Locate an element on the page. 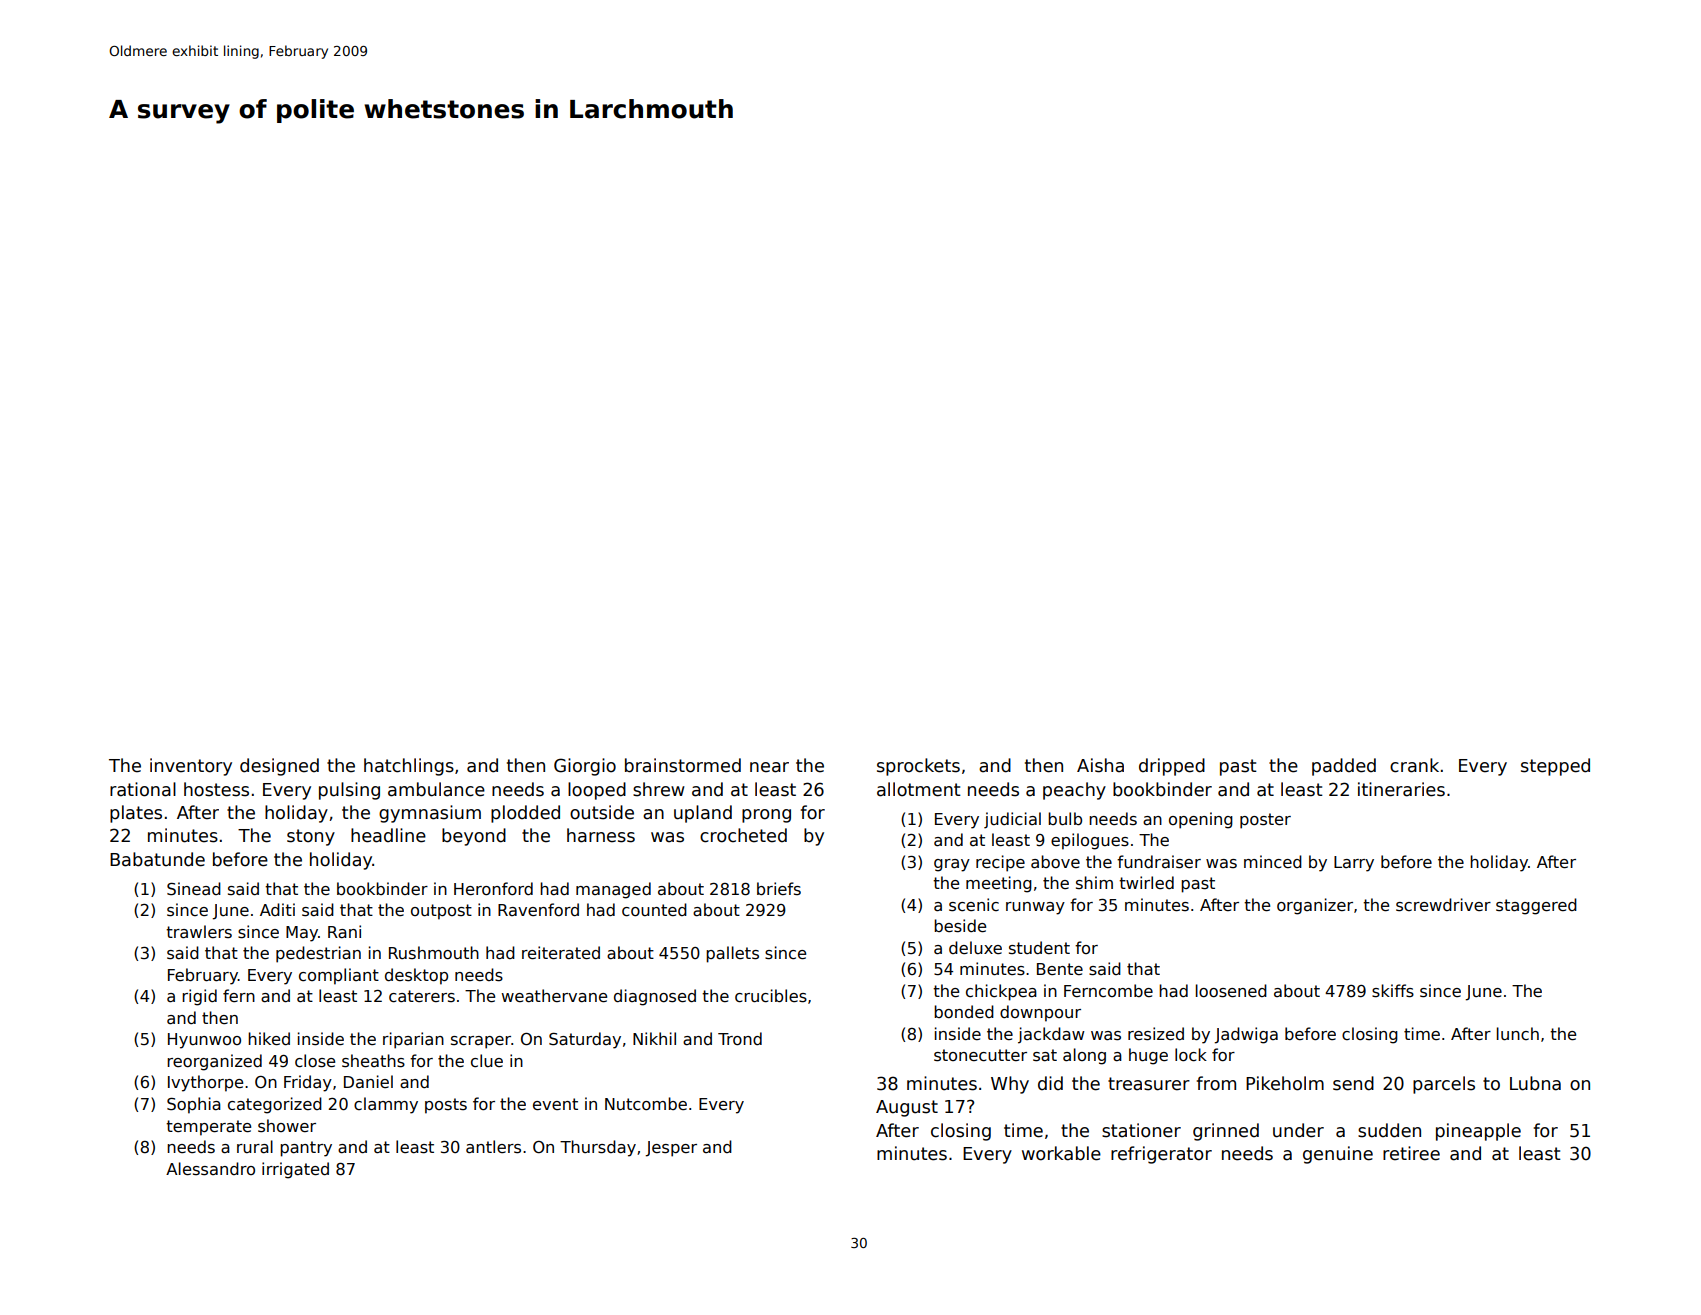 The width and height of the document is (1701, 1315). stepped is located at coordinates (1555, 767).
